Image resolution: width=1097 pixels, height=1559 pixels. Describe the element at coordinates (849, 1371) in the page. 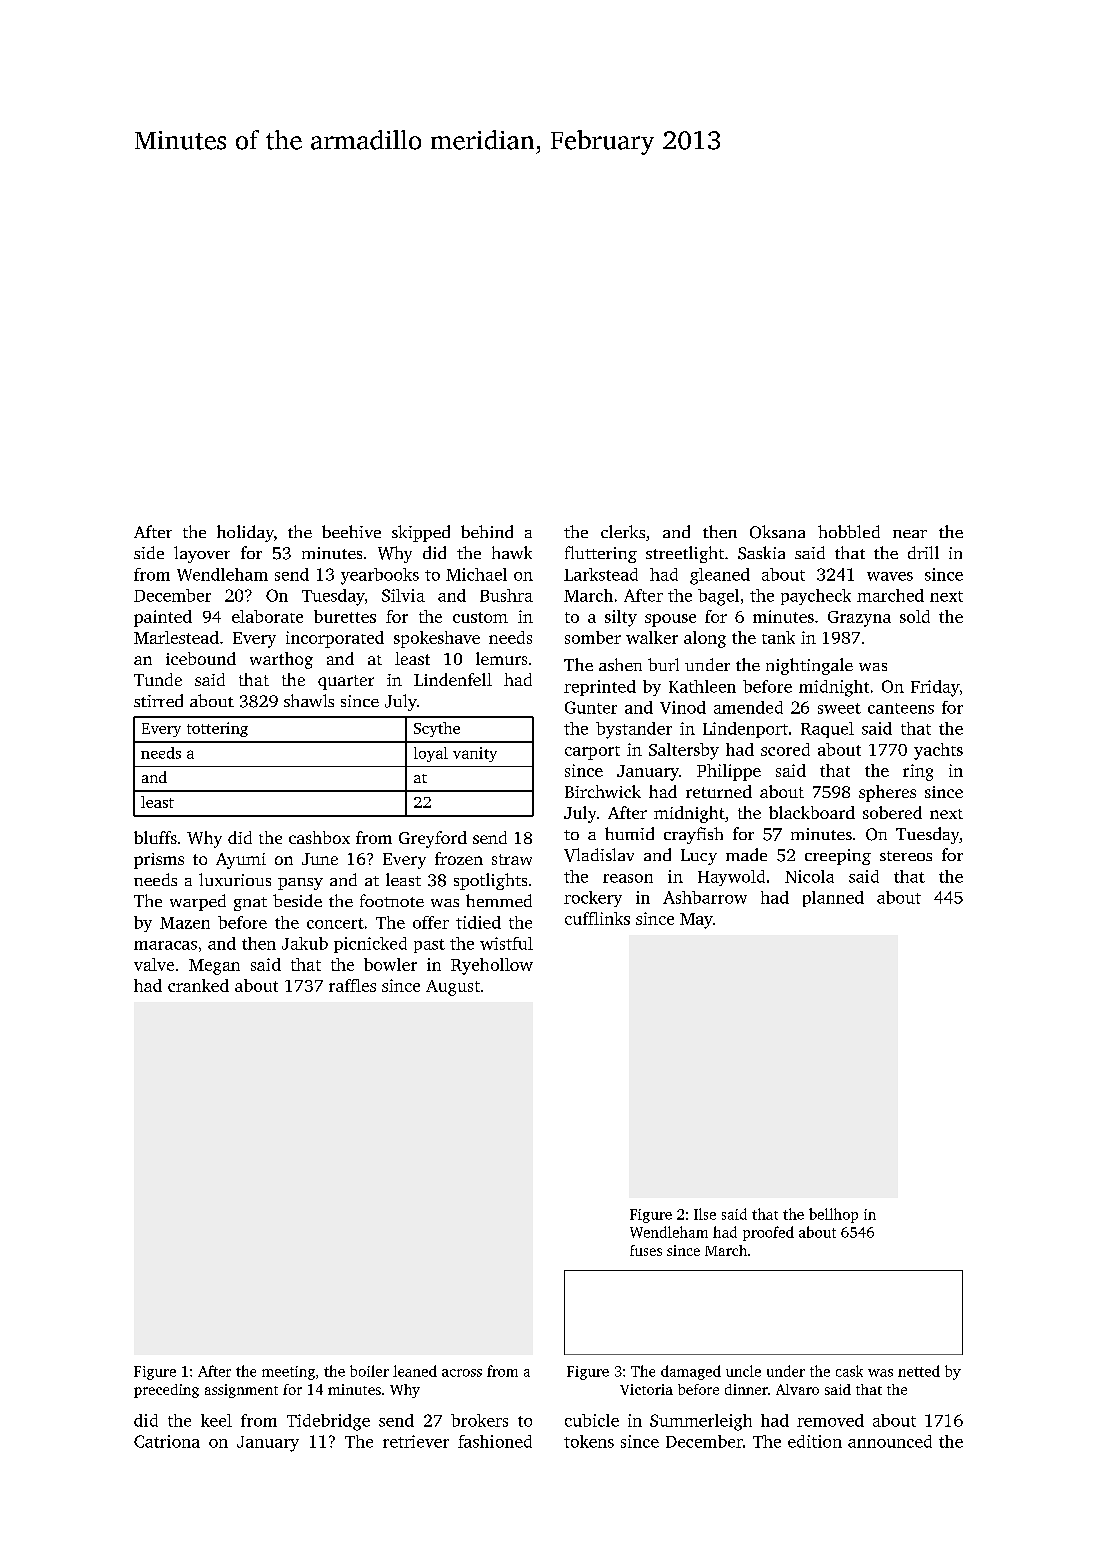

I see `cask` at that location.
